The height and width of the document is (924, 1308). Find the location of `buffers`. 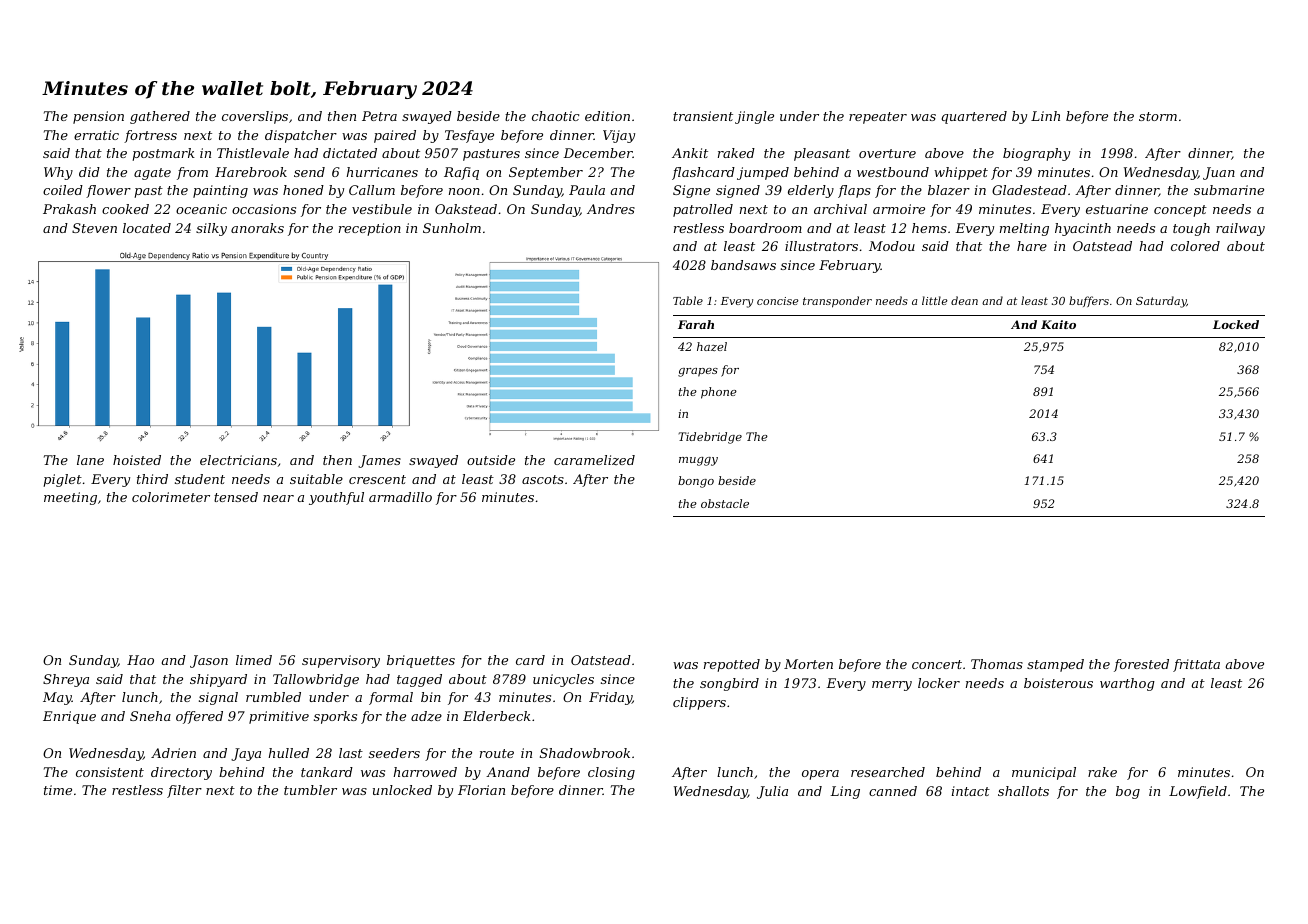

buffers is located at coordinates (1089, 301).
